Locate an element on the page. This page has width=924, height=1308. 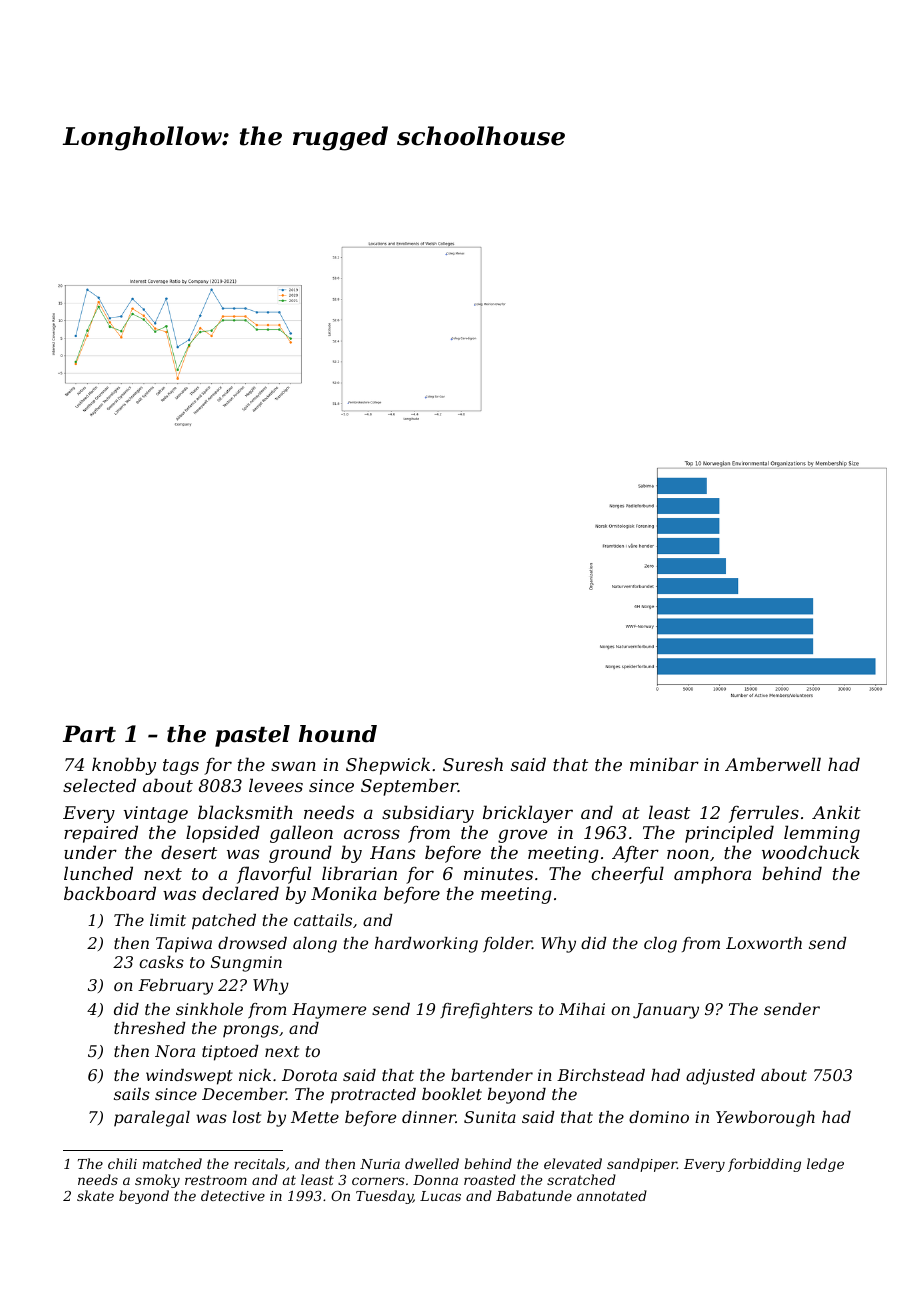
clog is located at coordinates (660, 945).
